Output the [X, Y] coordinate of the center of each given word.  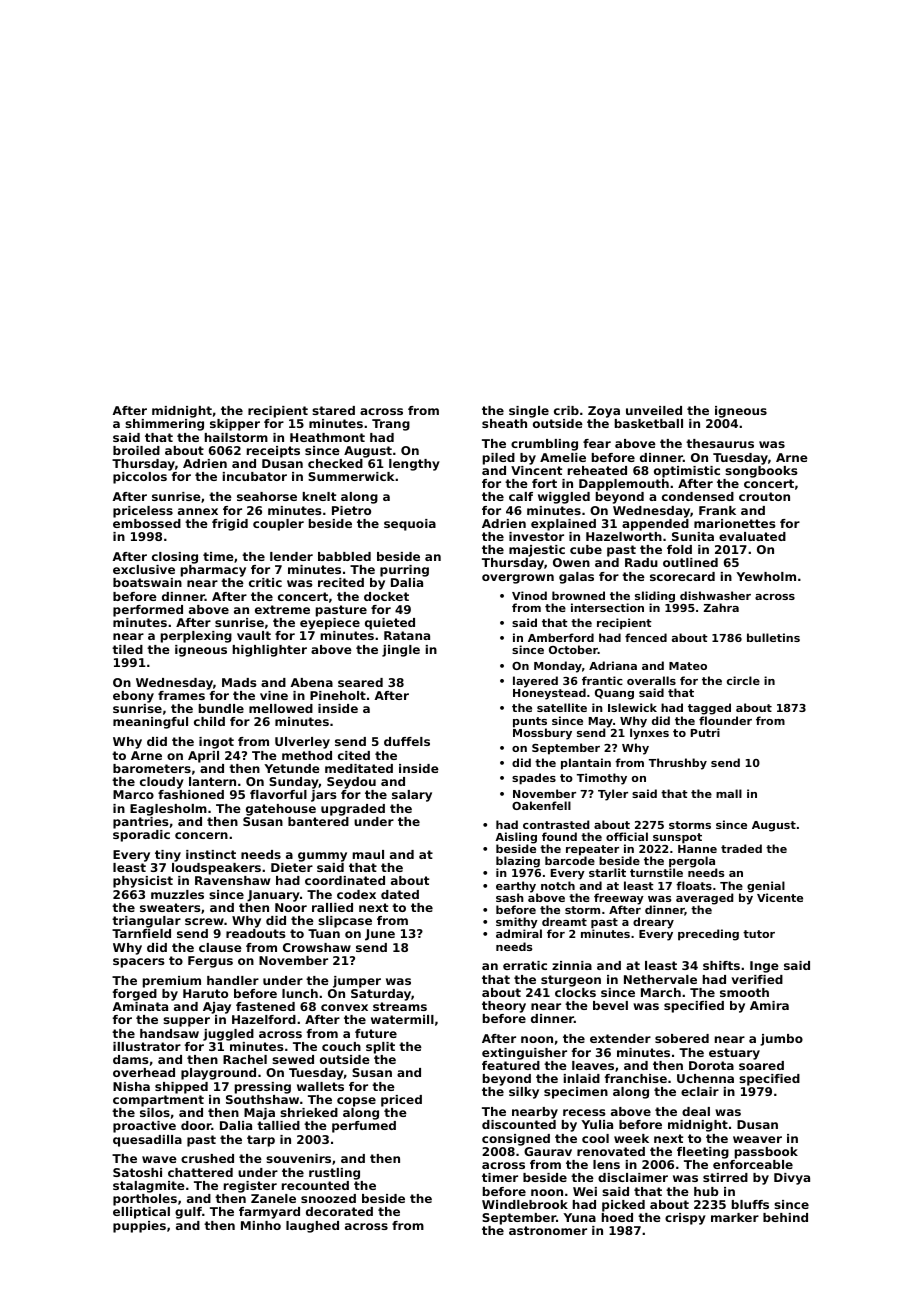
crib [566, 410]
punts [530, 722]
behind [785, 1217]
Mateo [688, 666]
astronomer [548, 1230]
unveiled [654, 410]
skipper [235, 425]
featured [511, 1065]
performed [148, 611]
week [631, 1138]
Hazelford [264, 1019]
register [250, 1187]
